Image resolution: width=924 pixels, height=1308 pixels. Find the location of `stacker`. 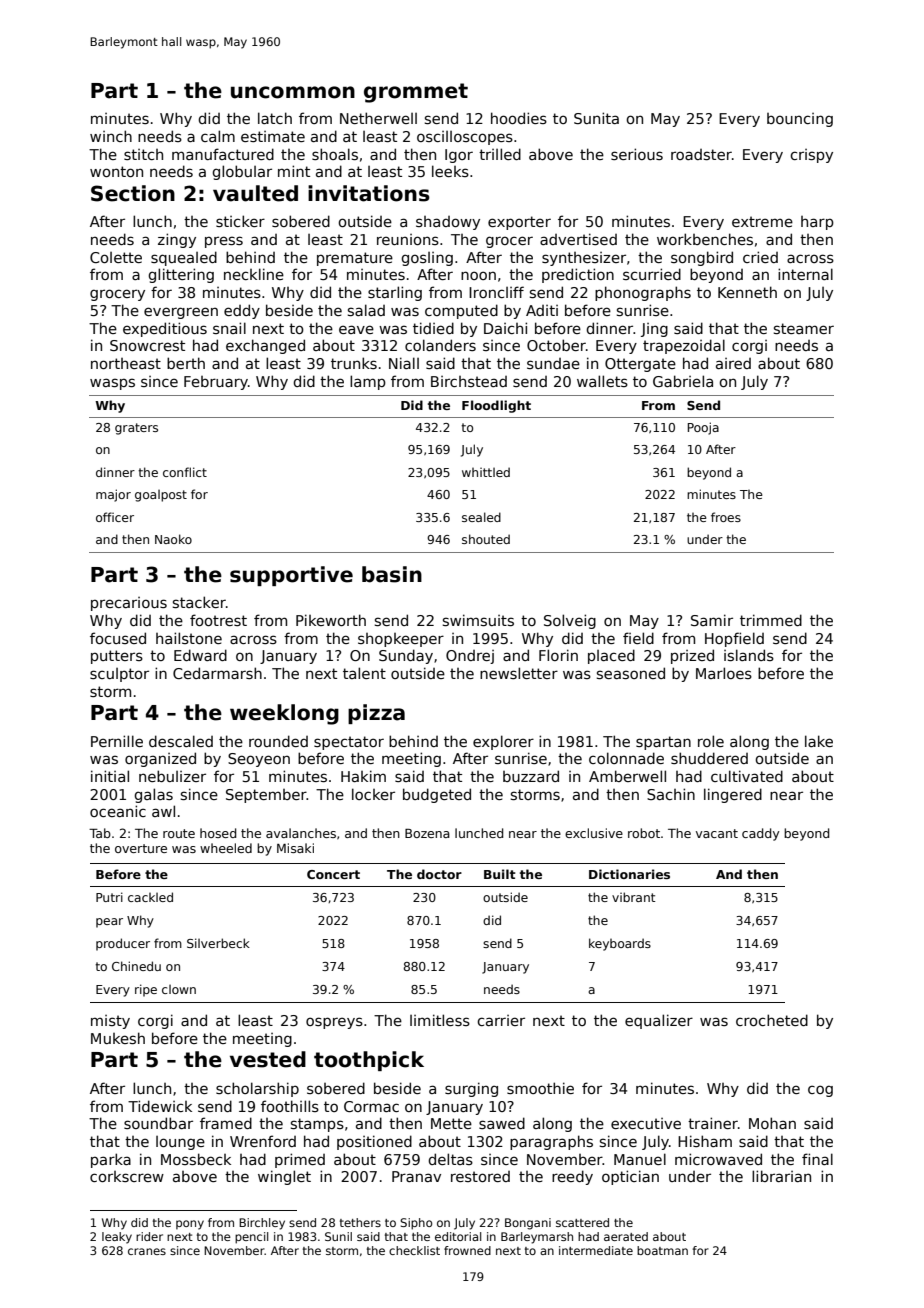

stacker is located at coordinates (199, 602).
